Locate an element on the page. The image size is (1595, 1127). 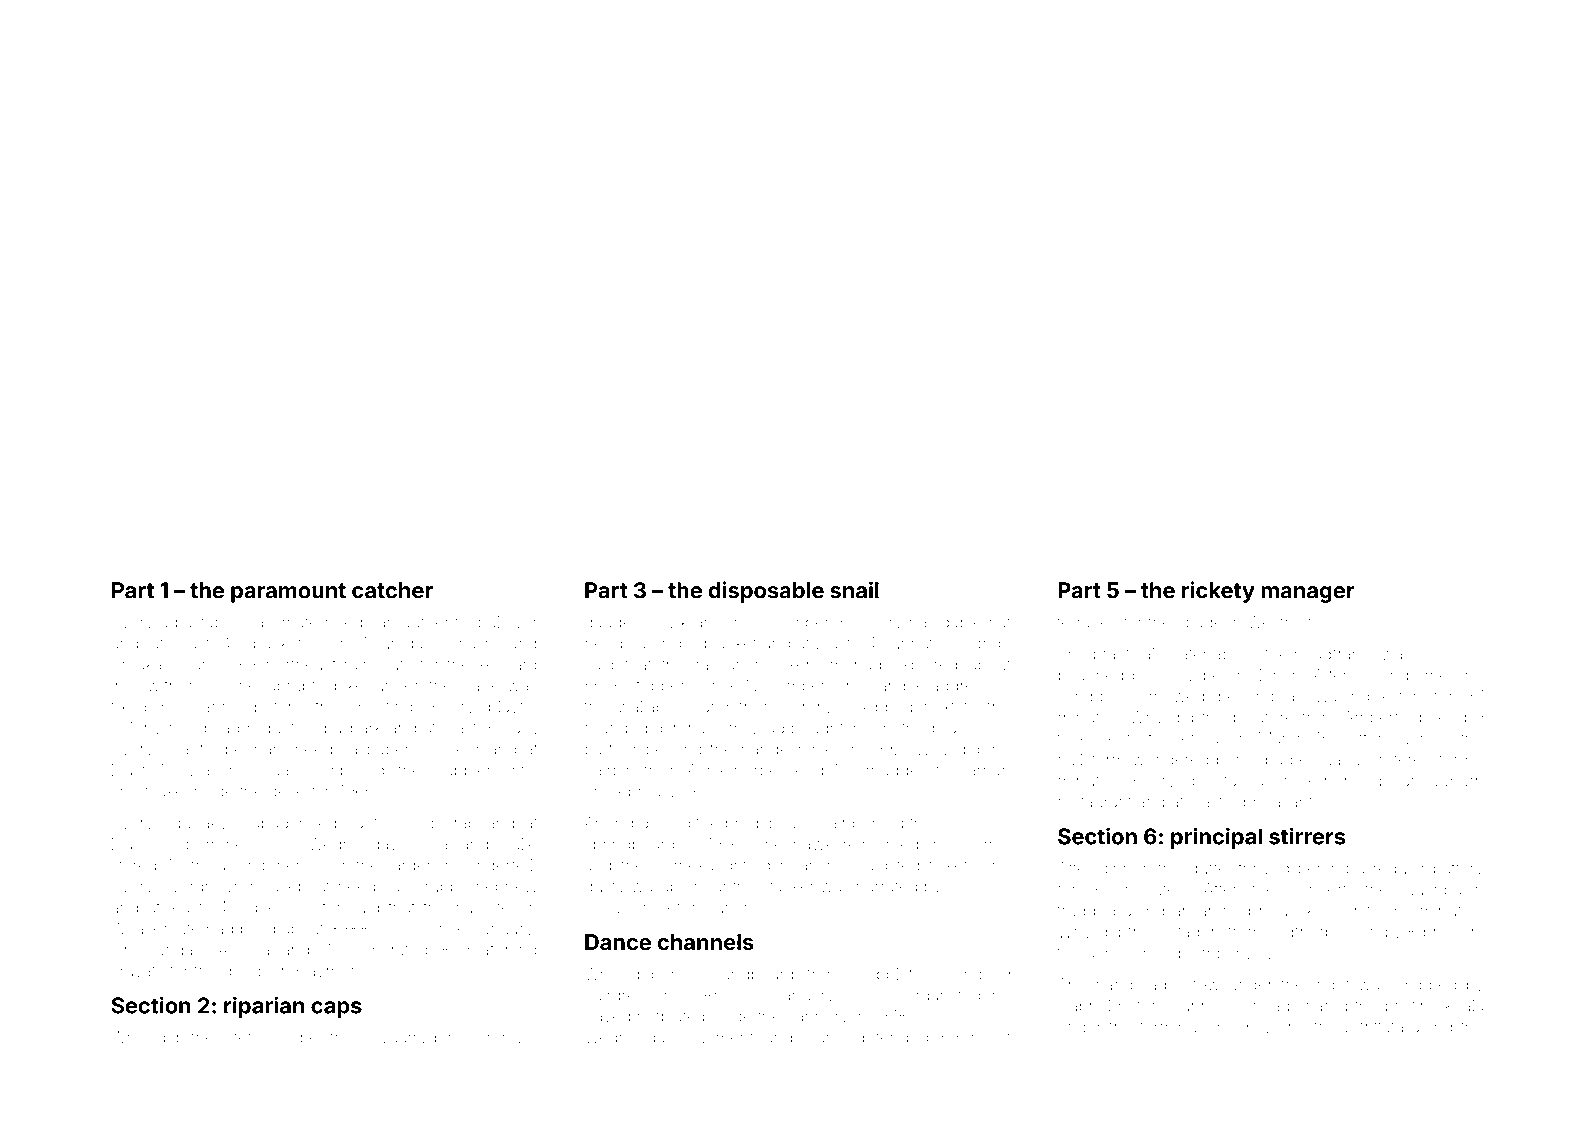
larder is located at coordinates (410, 865).
